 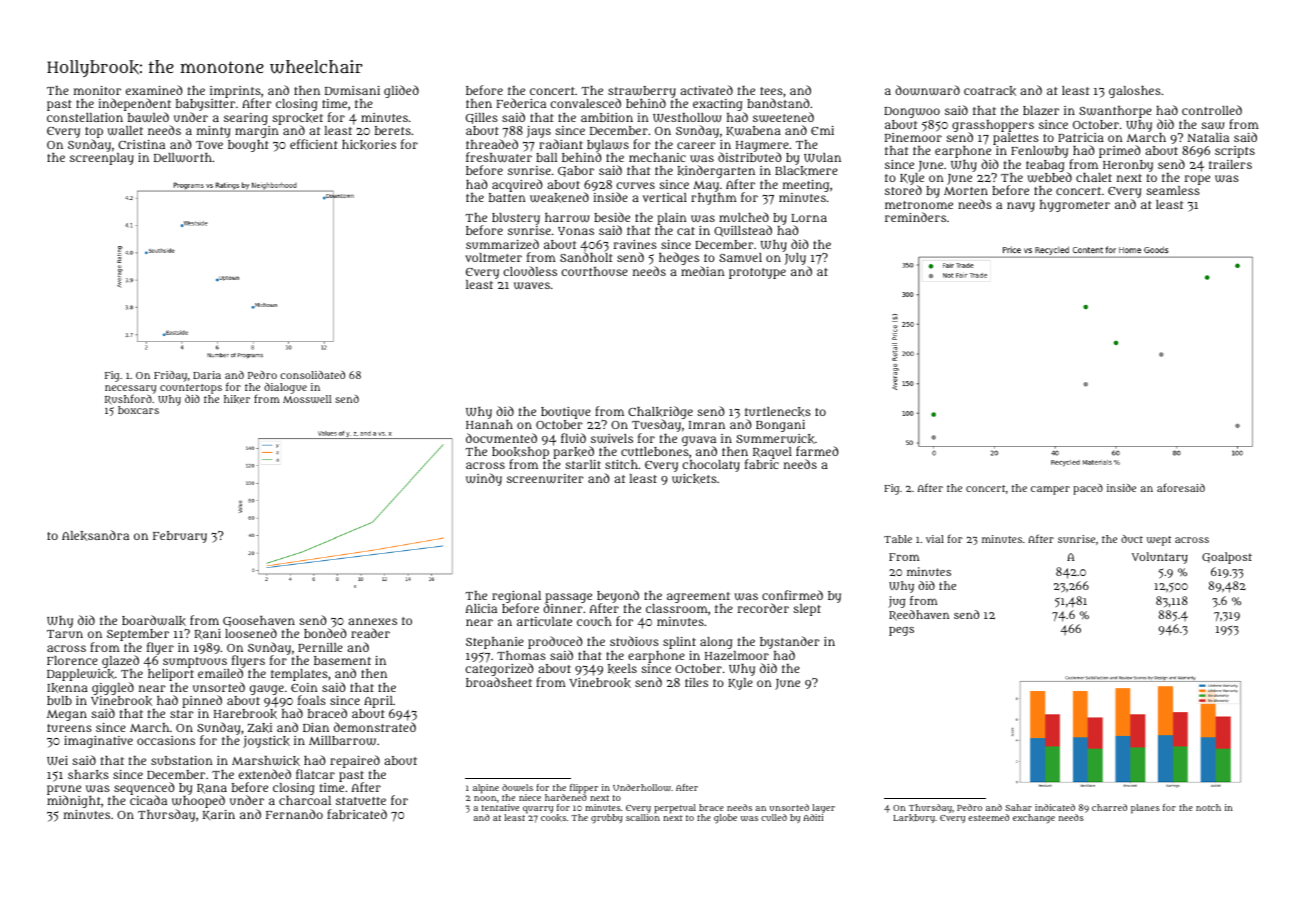 I want to click on Daria, so click(x=207, y=375).
